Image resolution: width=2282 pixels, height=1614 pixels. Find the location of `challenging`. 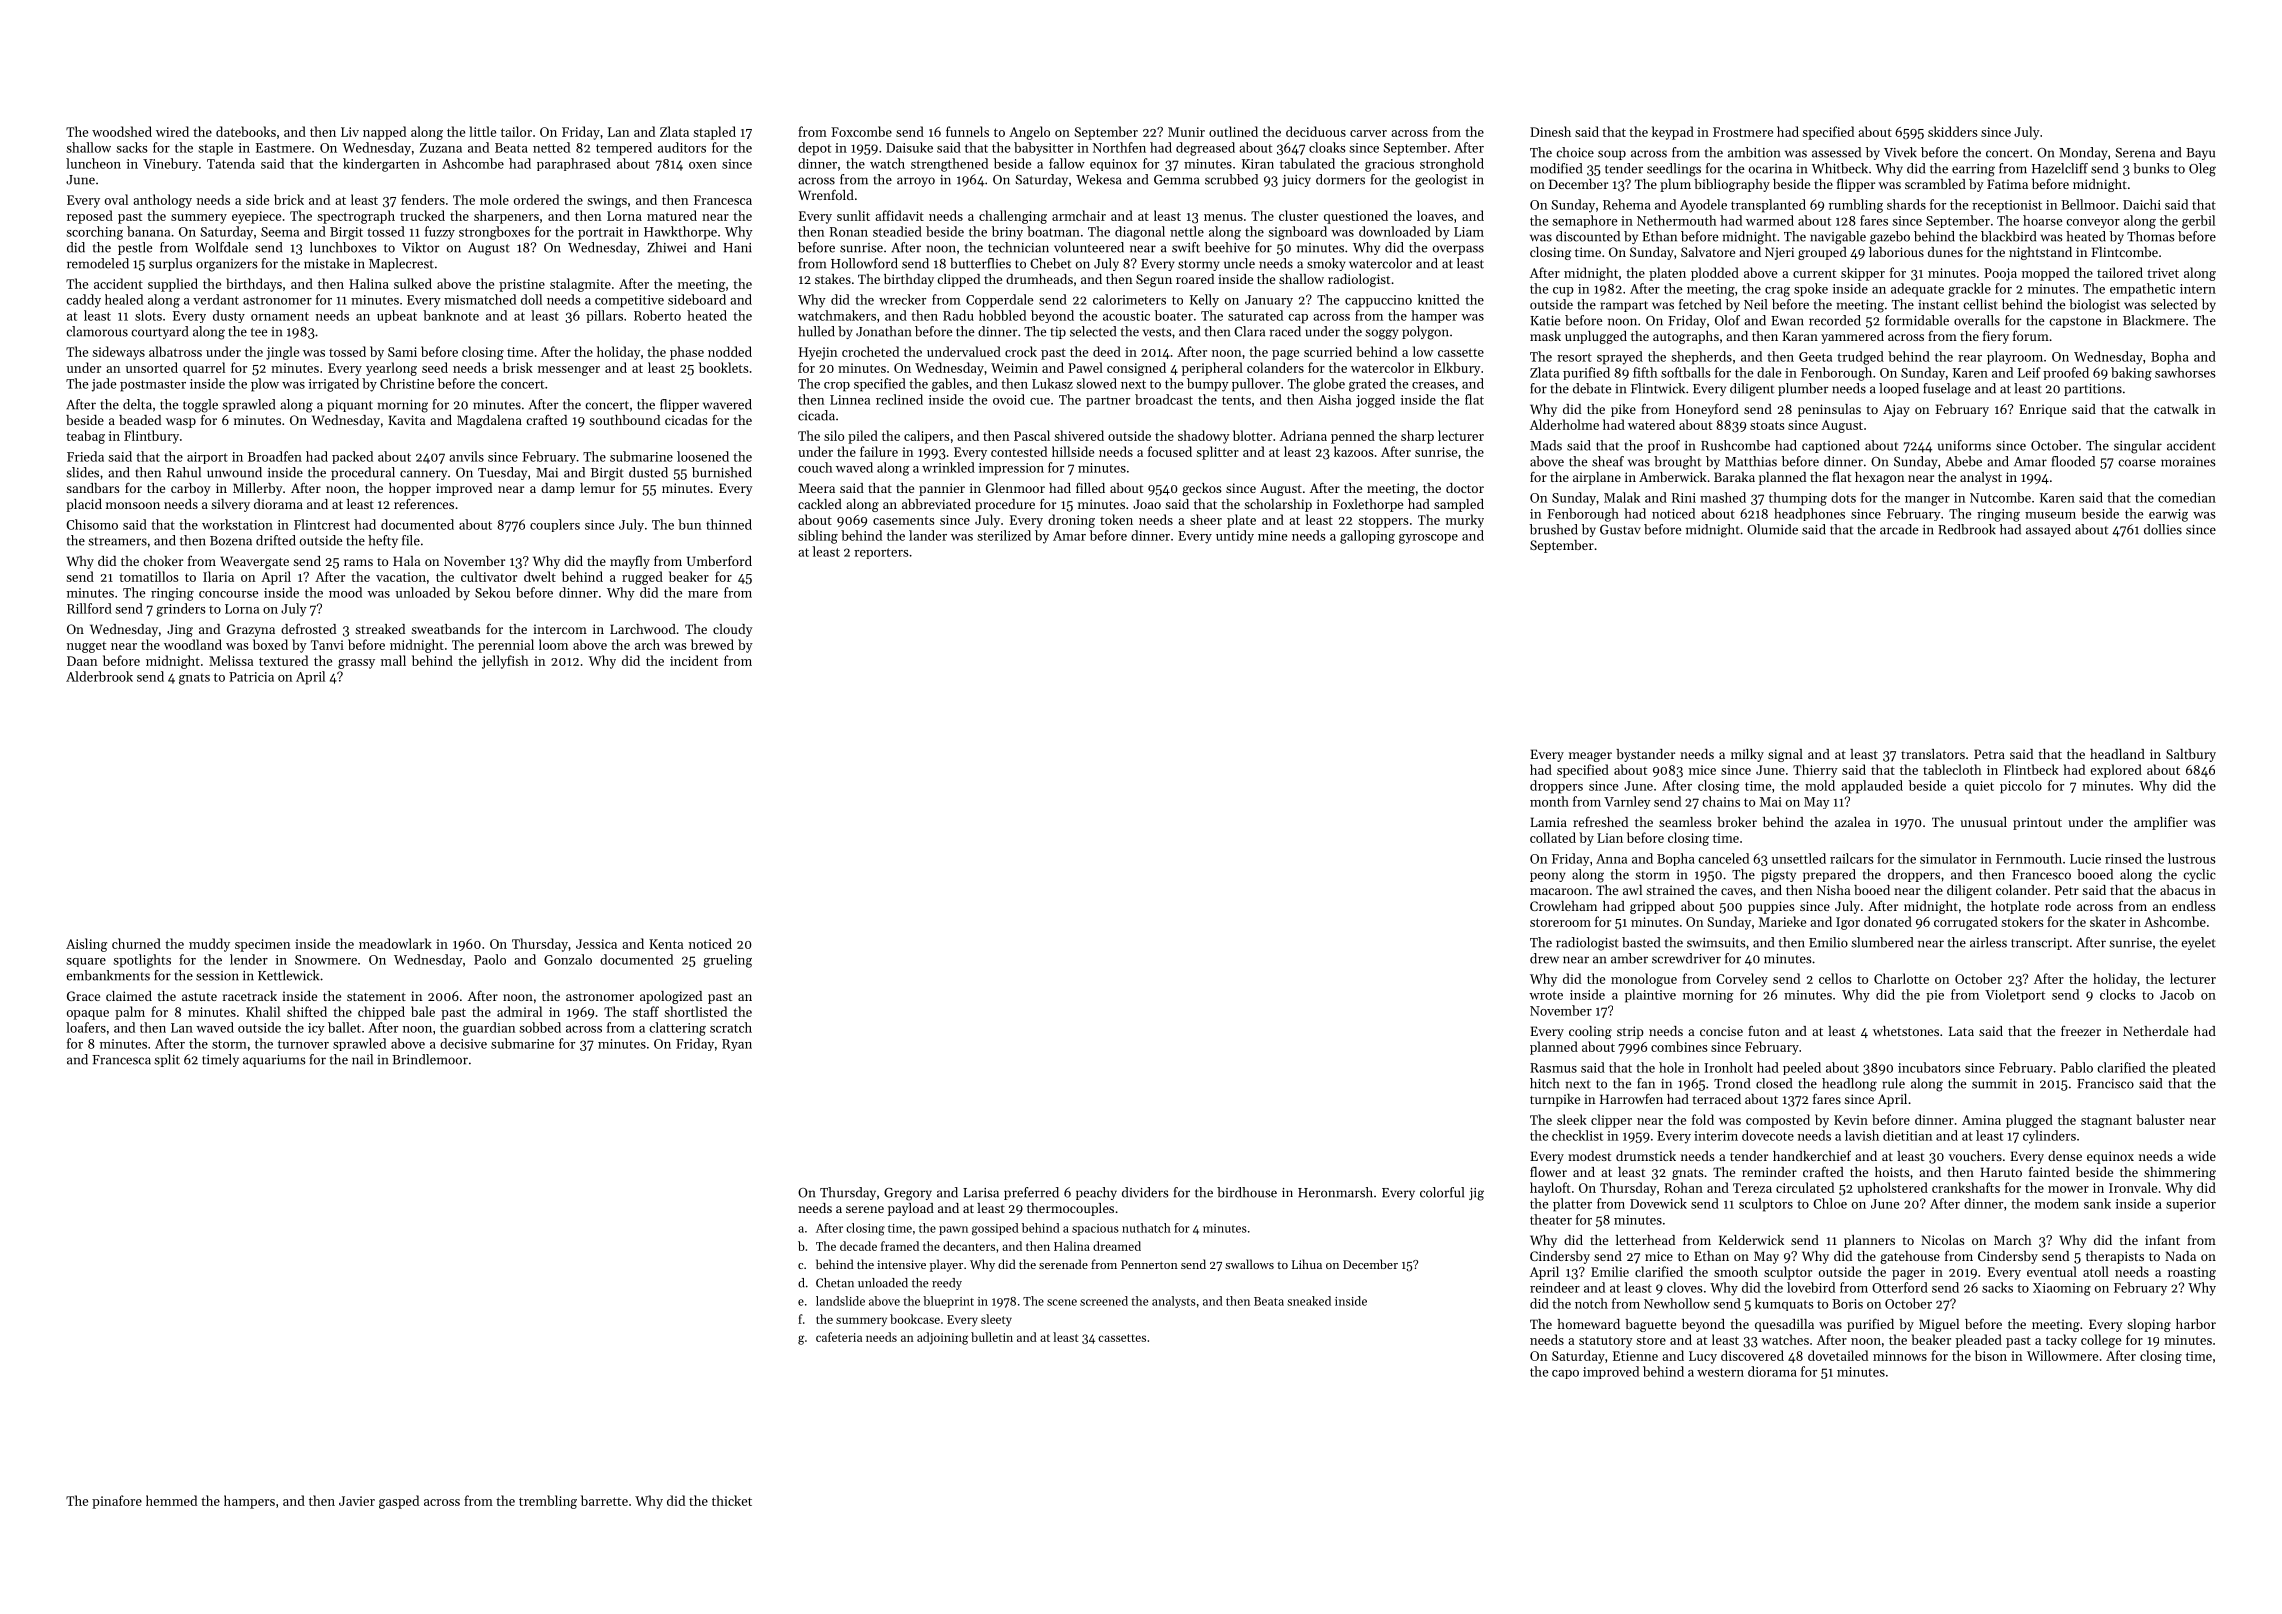

challenging is located at coordinates (1013, 217).
